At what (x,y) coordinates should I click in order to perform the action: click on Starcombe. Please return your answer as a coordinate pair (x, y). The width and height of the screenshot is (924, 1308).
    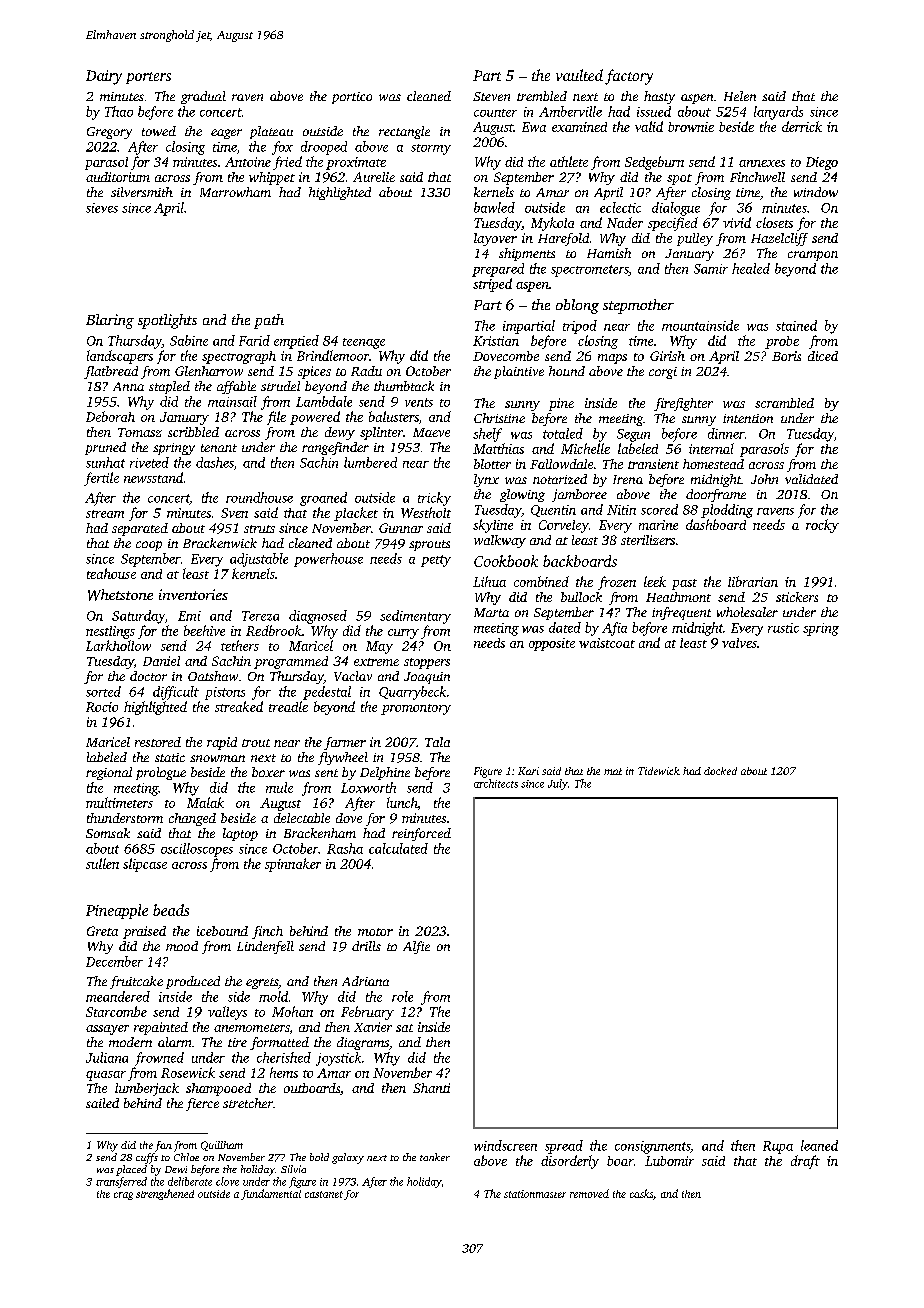
    Looking at the image, I should click on (116, 1011).
